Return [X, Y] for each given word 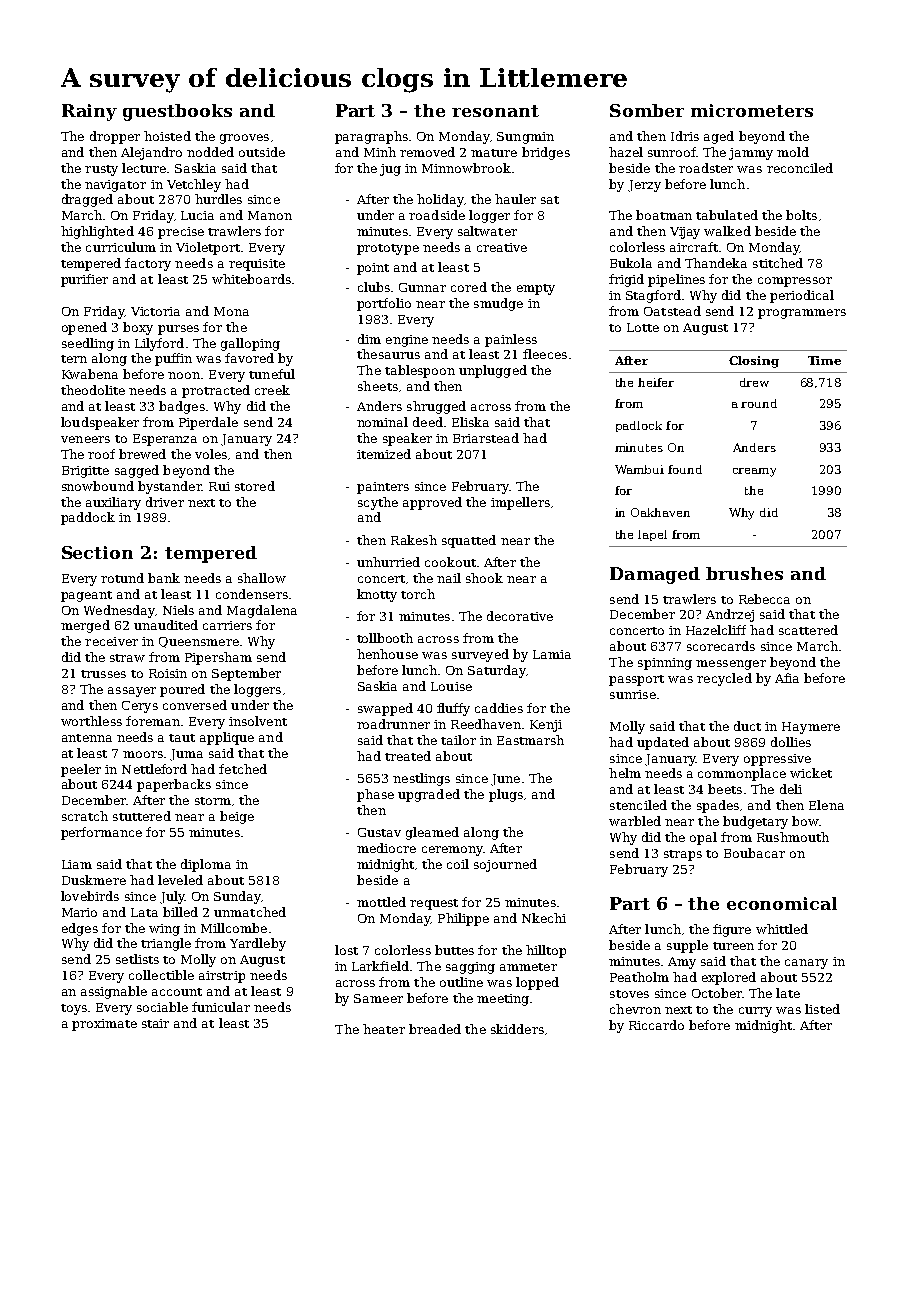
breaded [435, 1029]
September [246, 674]
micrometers [752, 110]
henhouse [387, 654]
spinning [665, 664]
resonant [495, 111]
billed [180, 912]
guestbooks [177, 112]
